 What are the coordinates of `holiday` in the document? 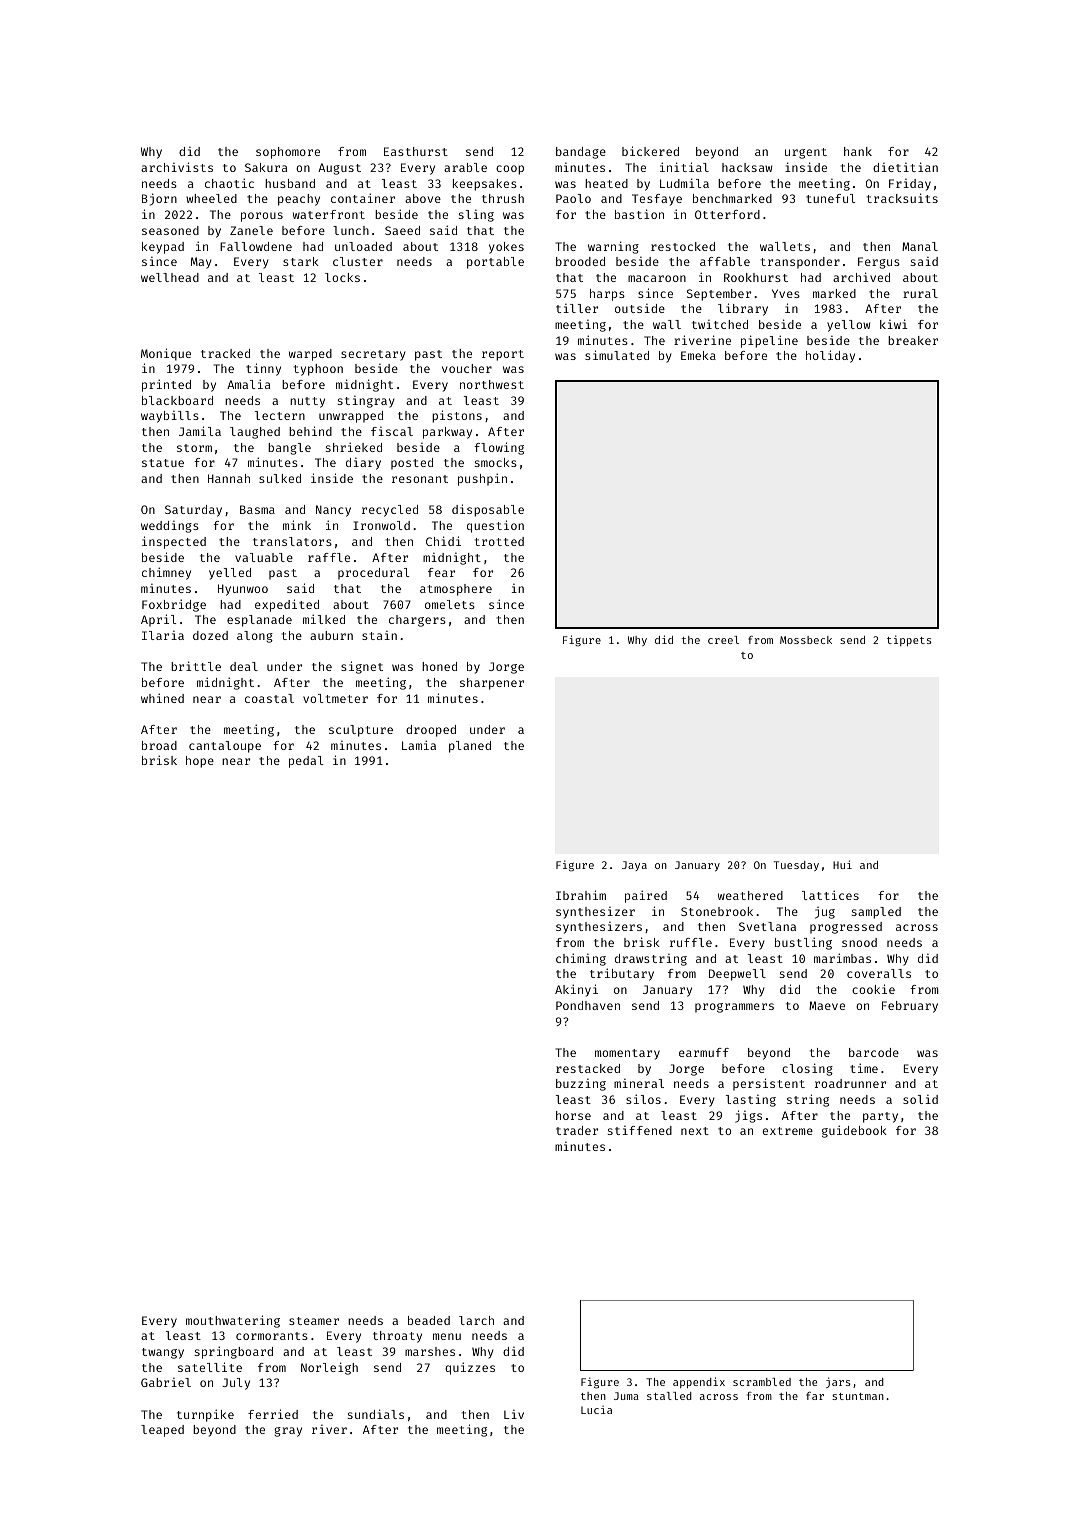 It's located at (830, 356).
